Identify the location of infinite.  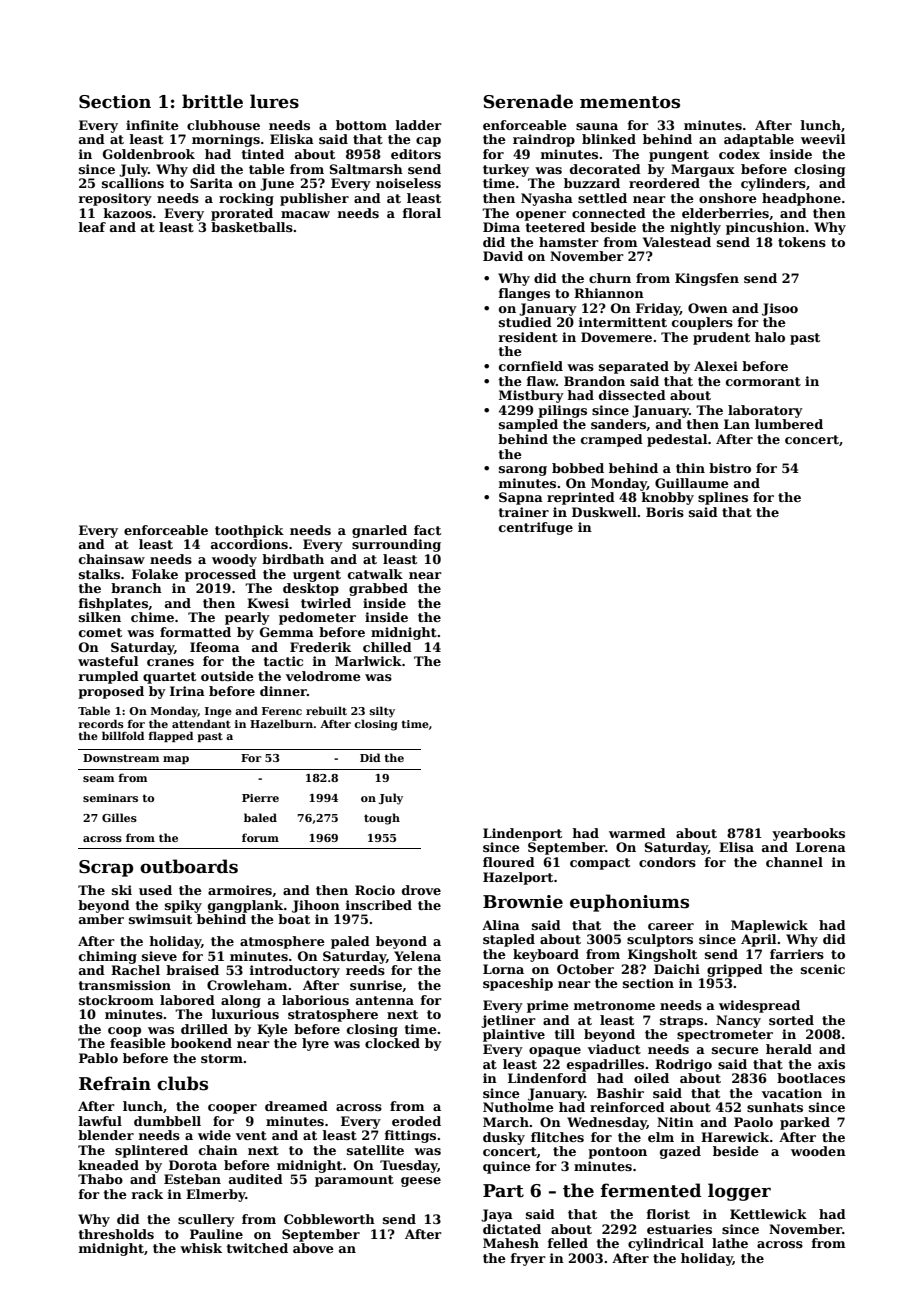
(152, 125).
